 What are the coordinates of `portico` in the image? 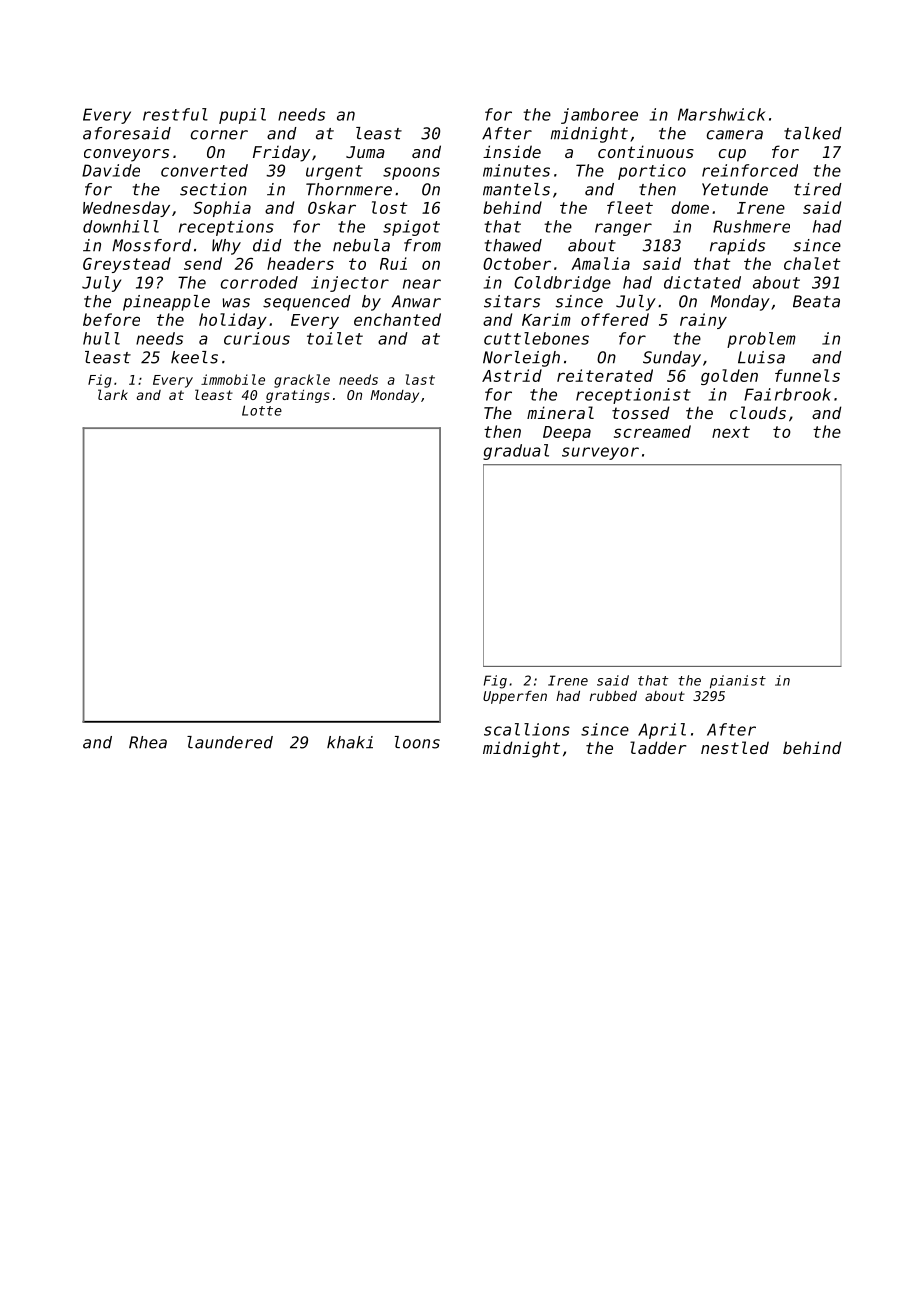 It's located at (652, 172).
